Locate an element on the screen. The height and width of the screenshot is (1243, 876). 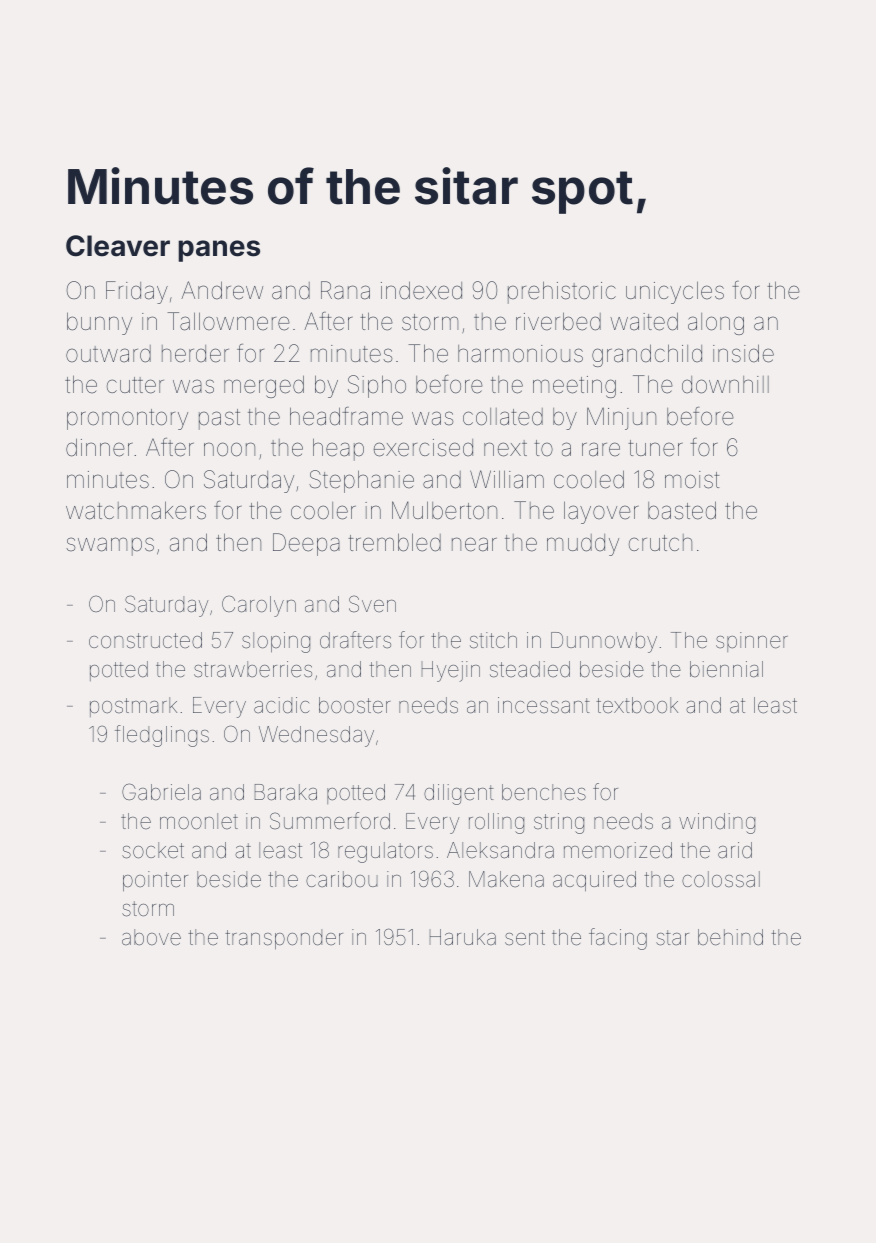
constructed is located at coordinates (145, 640).
